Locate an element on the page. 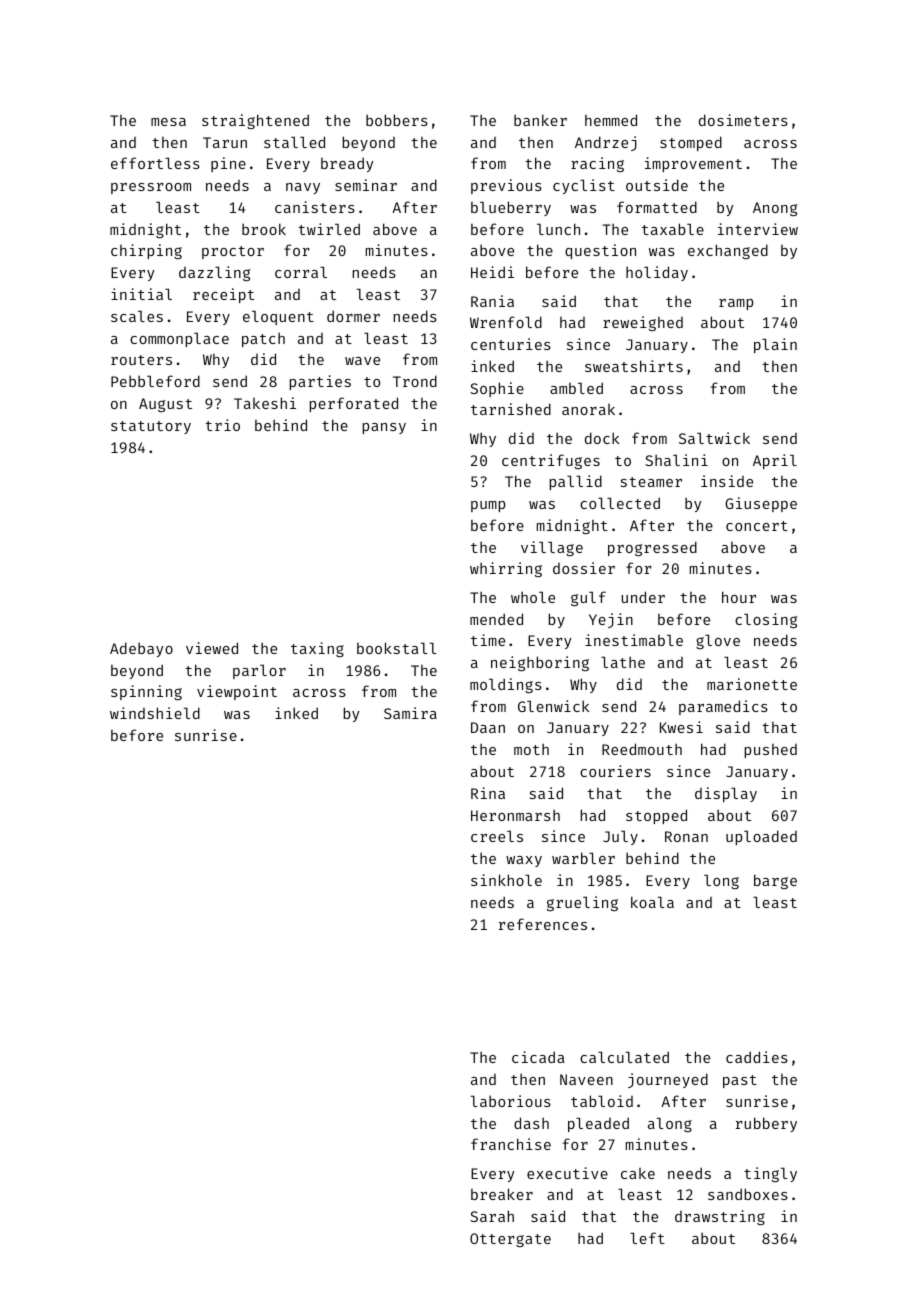  concert is located at coordinates (757, 526).
